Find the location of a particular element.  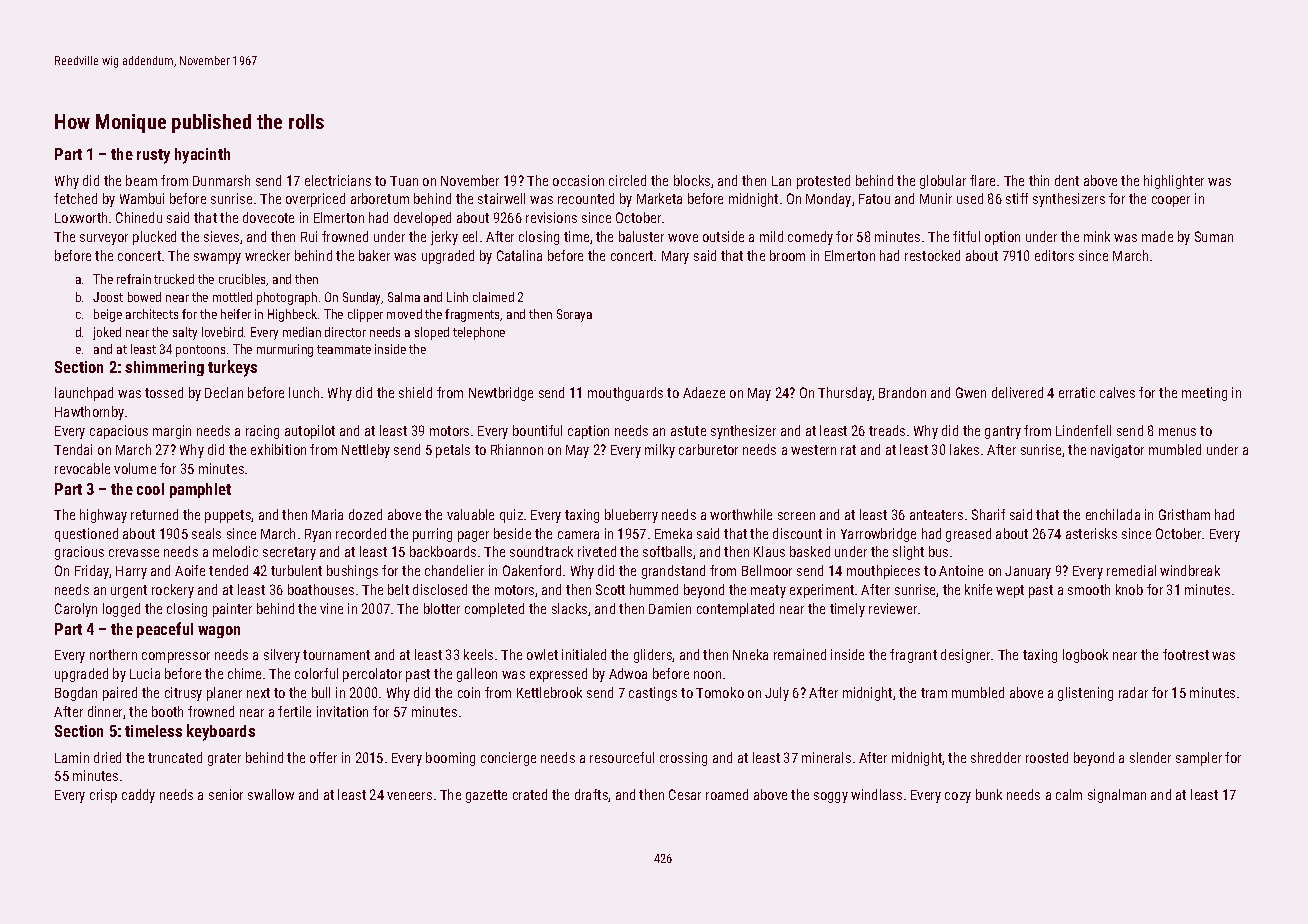

invitation is located at coordinates (342, 711).
